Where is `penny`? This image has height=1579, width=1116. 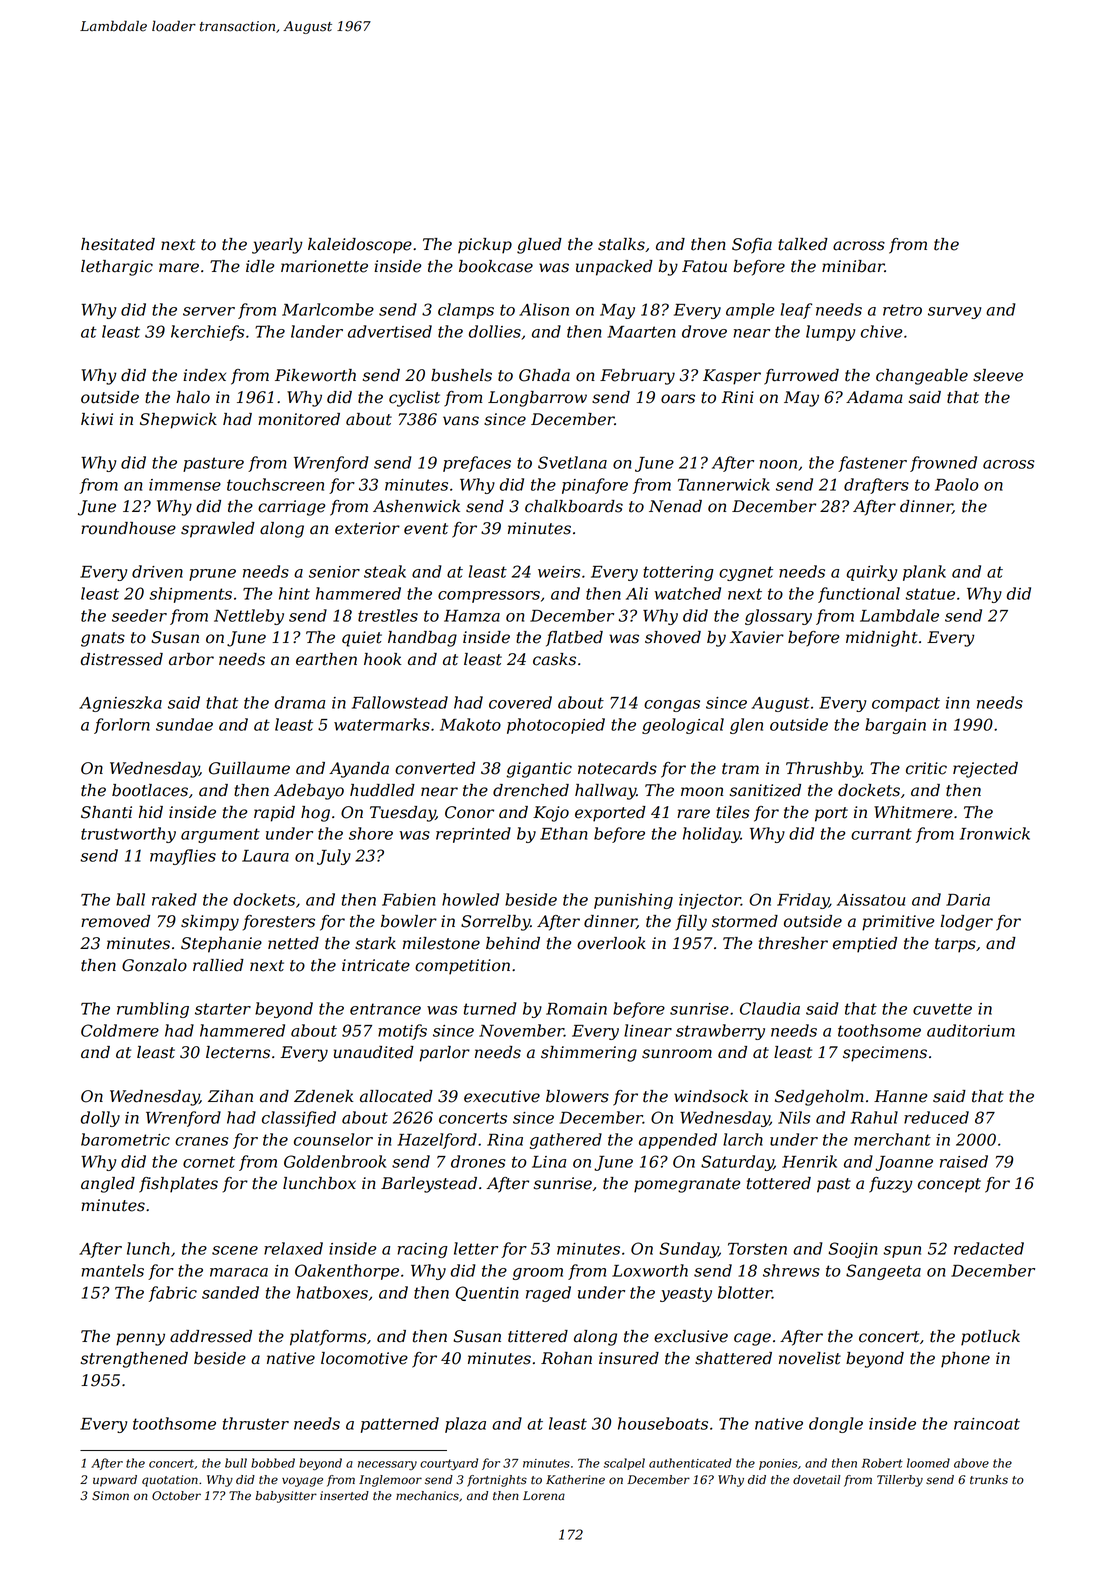 penny is located at coordinates (140, 1339).
